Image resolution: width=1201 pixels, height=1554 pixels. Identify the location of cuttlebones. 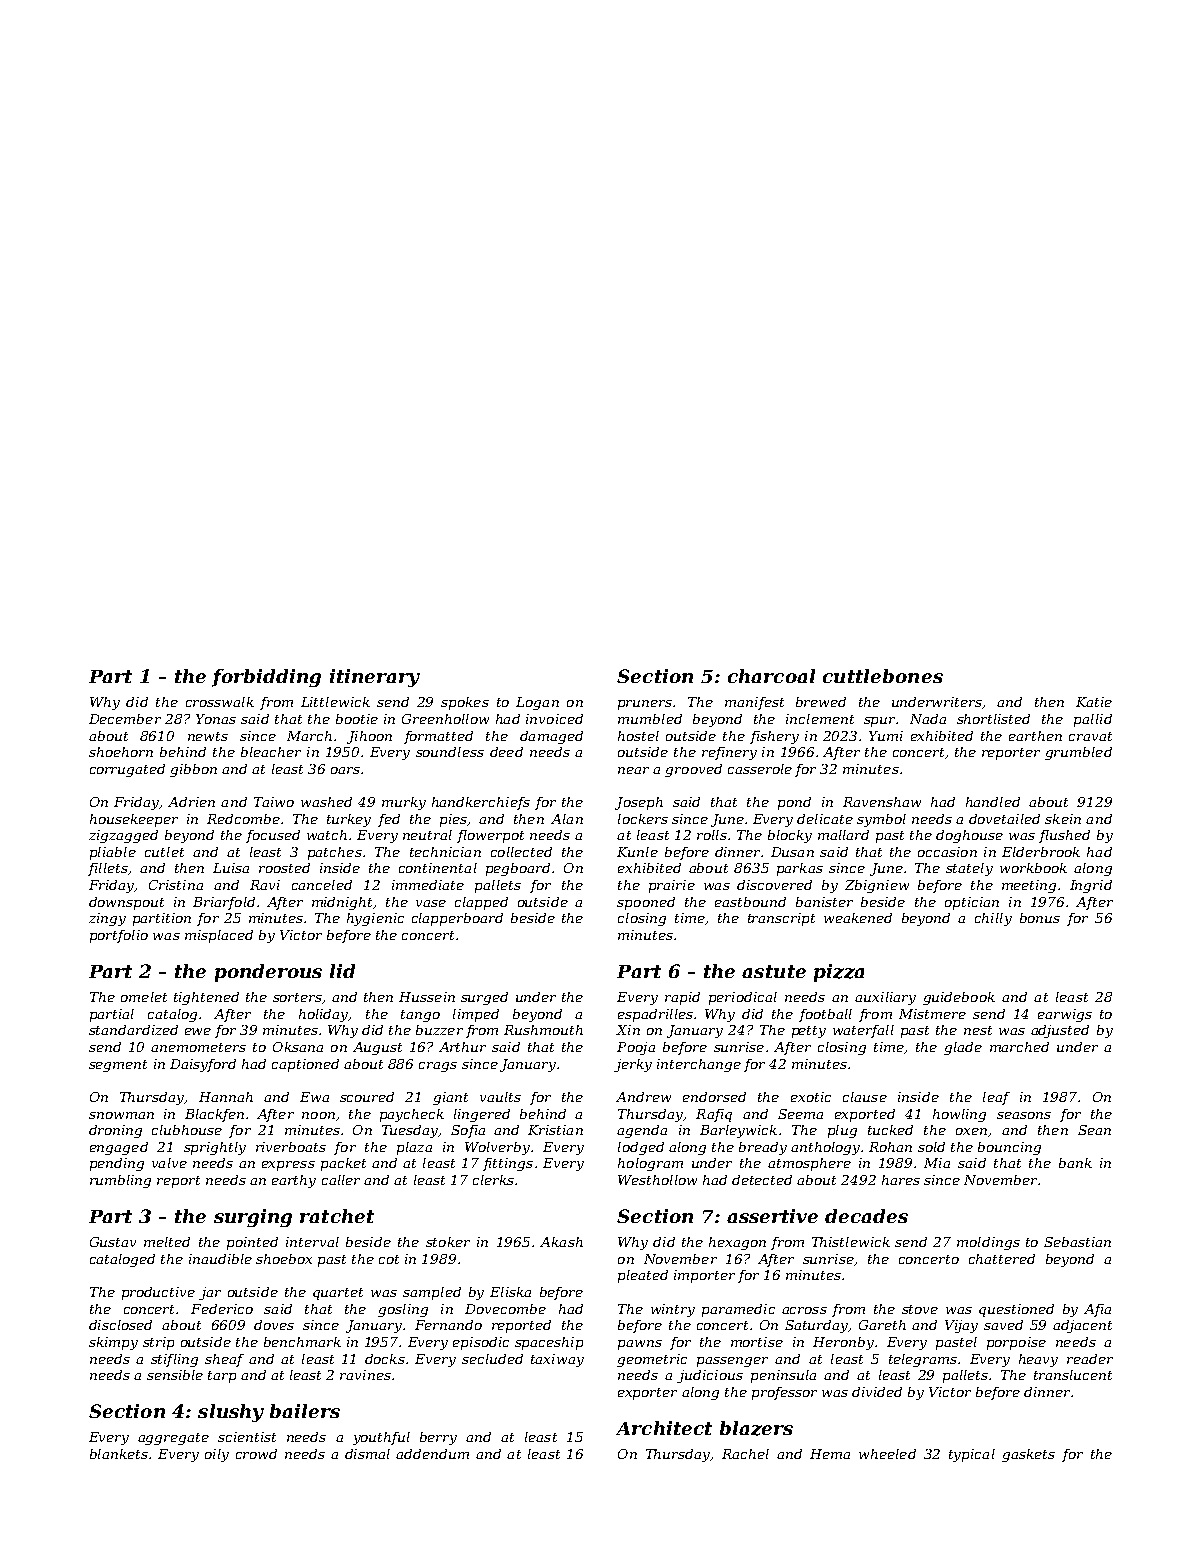
(883, 676).
